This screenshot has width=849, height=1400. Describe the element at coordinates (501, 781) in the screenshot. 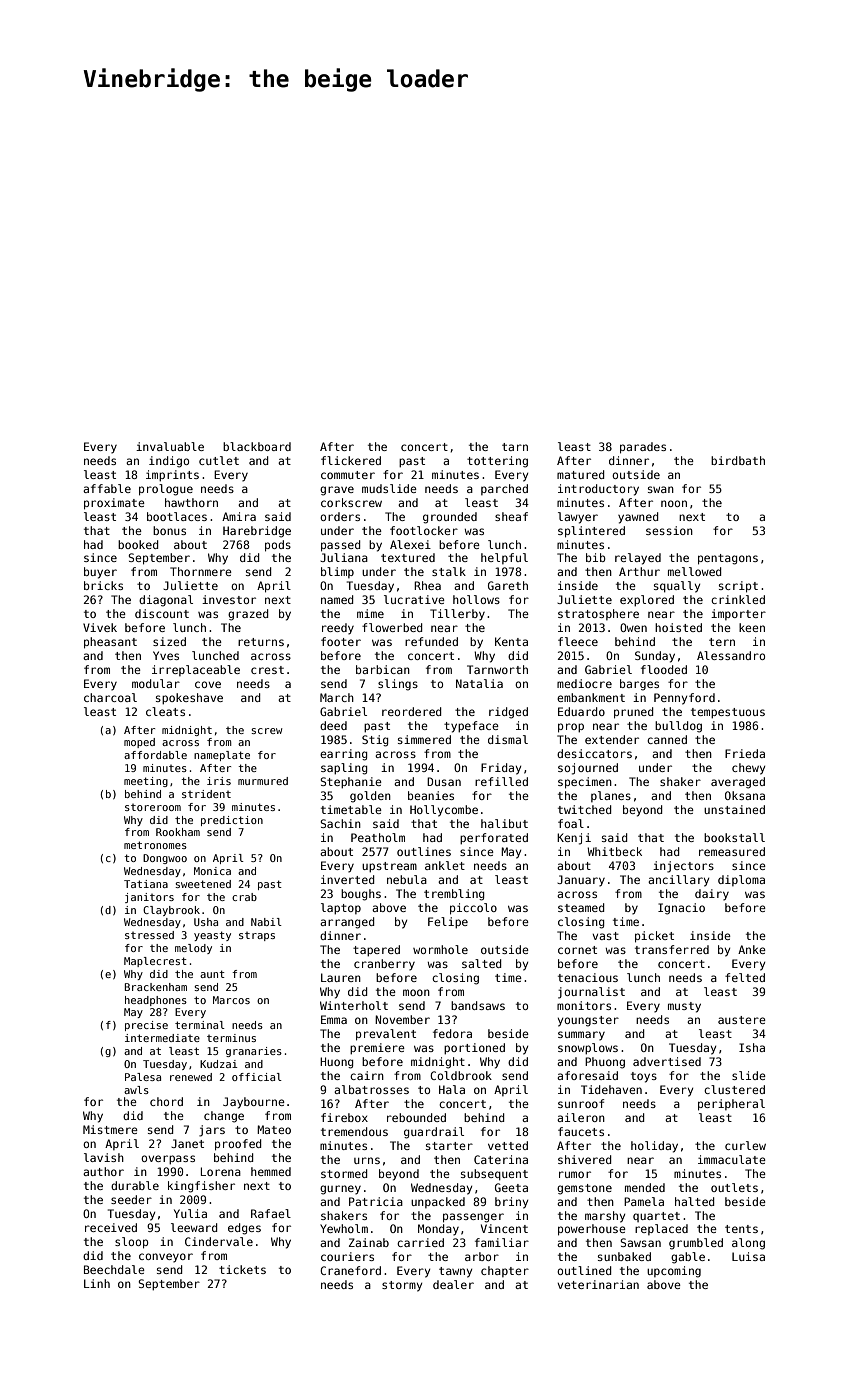

I see `refilled` at that location.
